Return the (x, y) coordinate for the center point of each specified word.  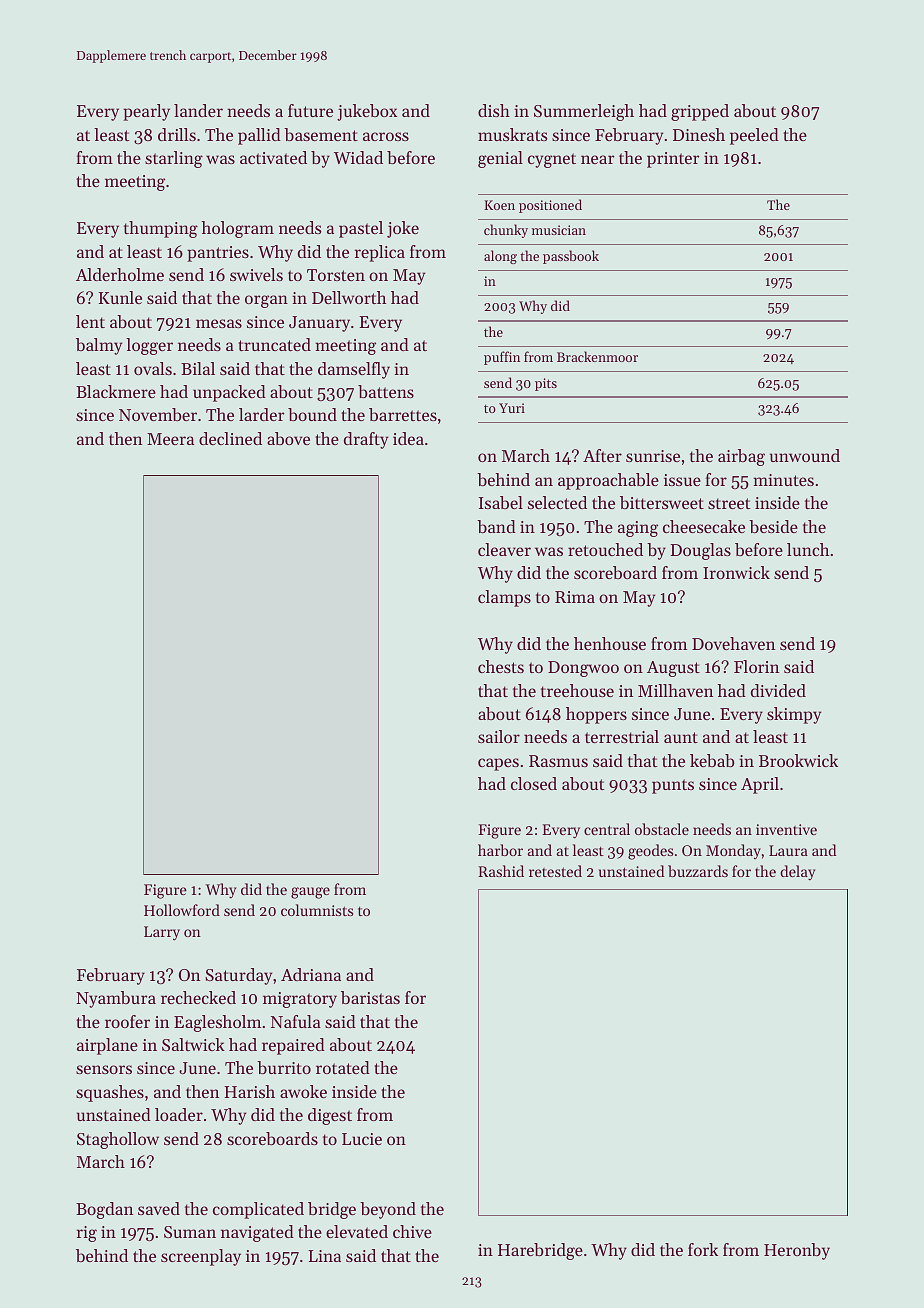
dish (494, 110)
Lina (324, 1256)
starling (174, 159)
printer (673, 160)
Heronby (797, 1251)
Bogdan (104, 1210)
